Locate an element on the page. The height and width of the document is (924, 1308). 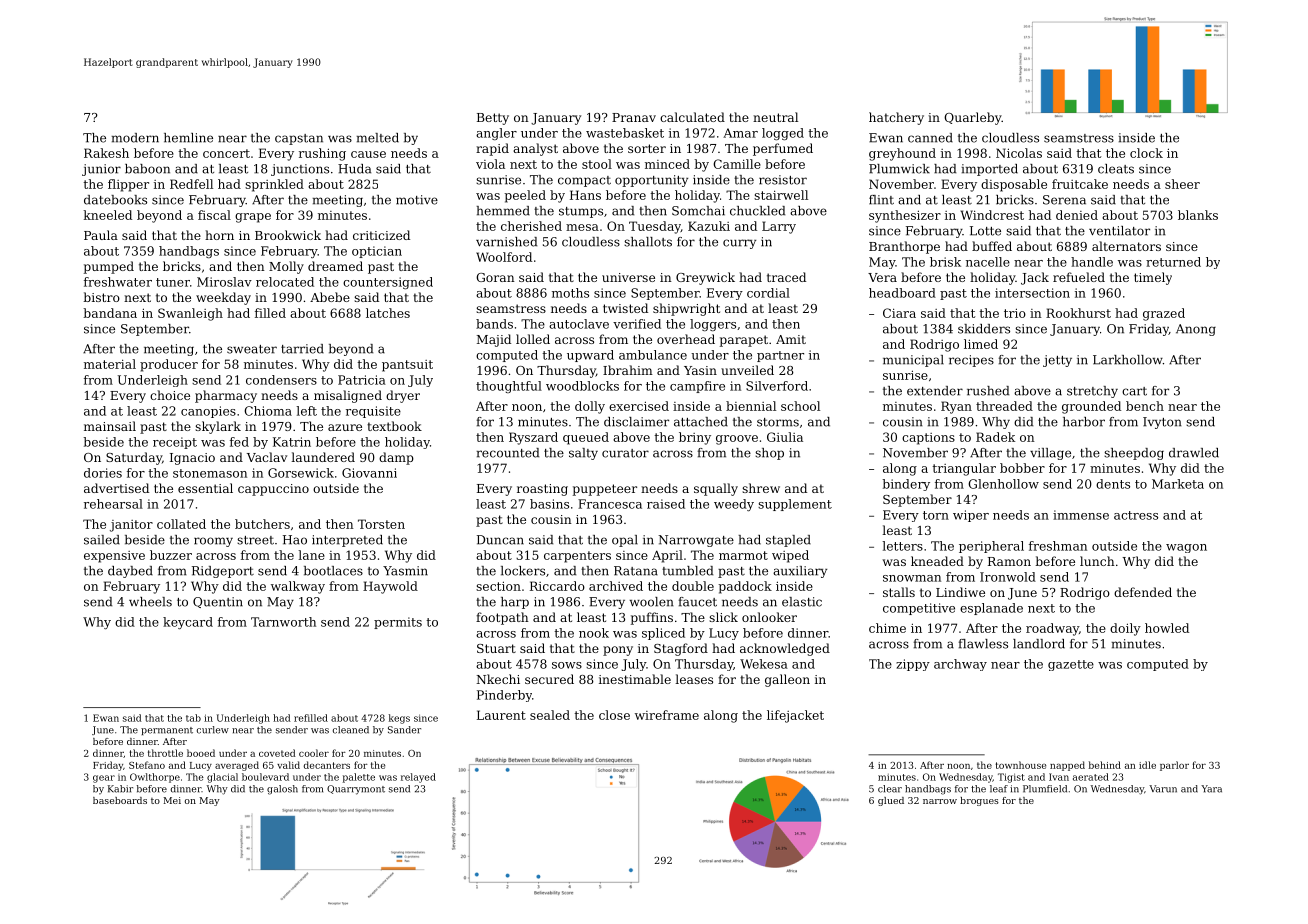
modern is located at coordinates (135, 138).
